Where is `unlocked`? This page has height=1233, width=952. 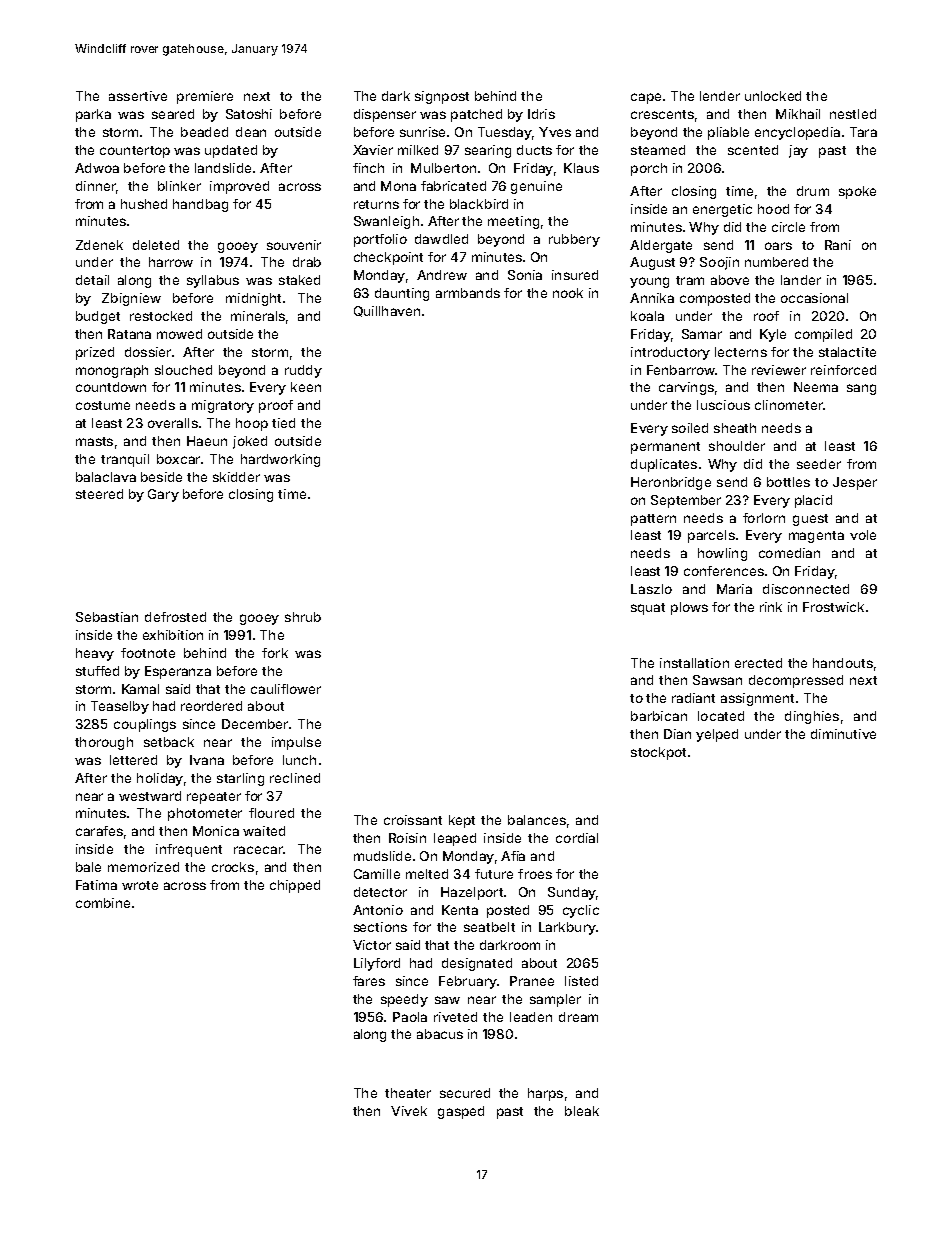 unlocked is located at coordinates (773, 96).
